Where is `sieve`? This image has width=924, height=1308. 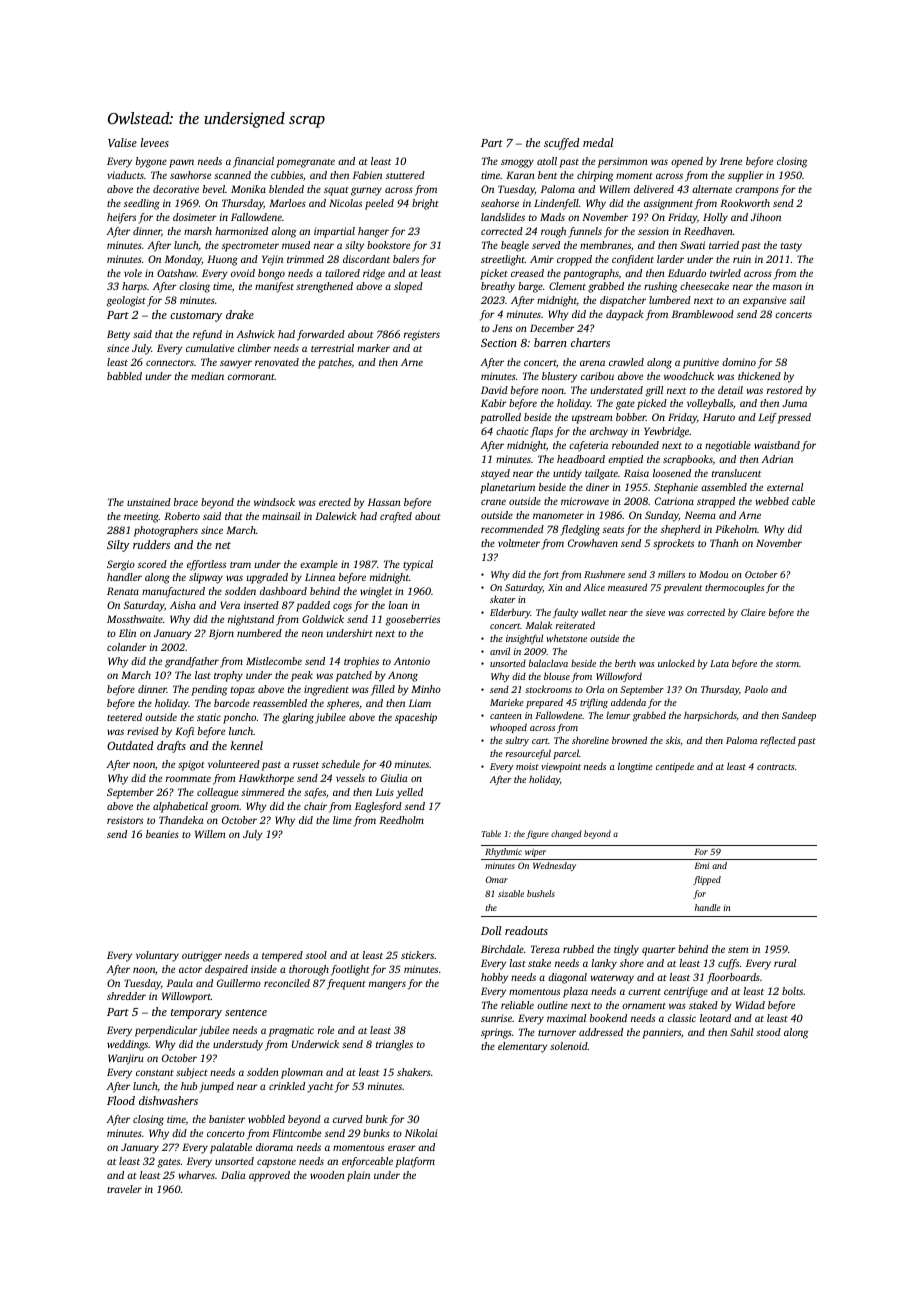 sieve is located at coordinates (655, 612).
